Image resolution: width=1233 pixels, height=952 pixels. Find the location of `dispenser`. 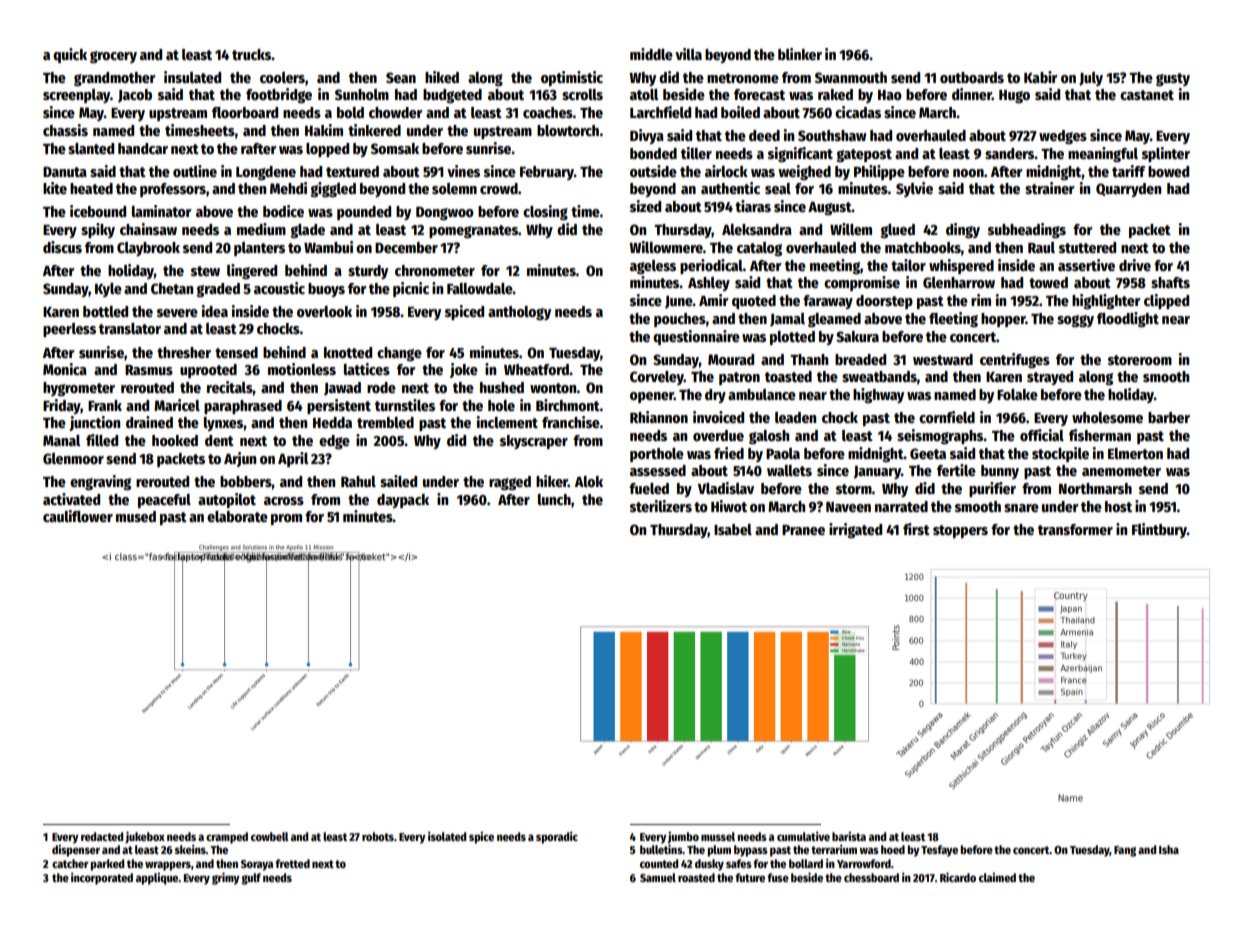

dispenser is located at coordinates (76, 850).
